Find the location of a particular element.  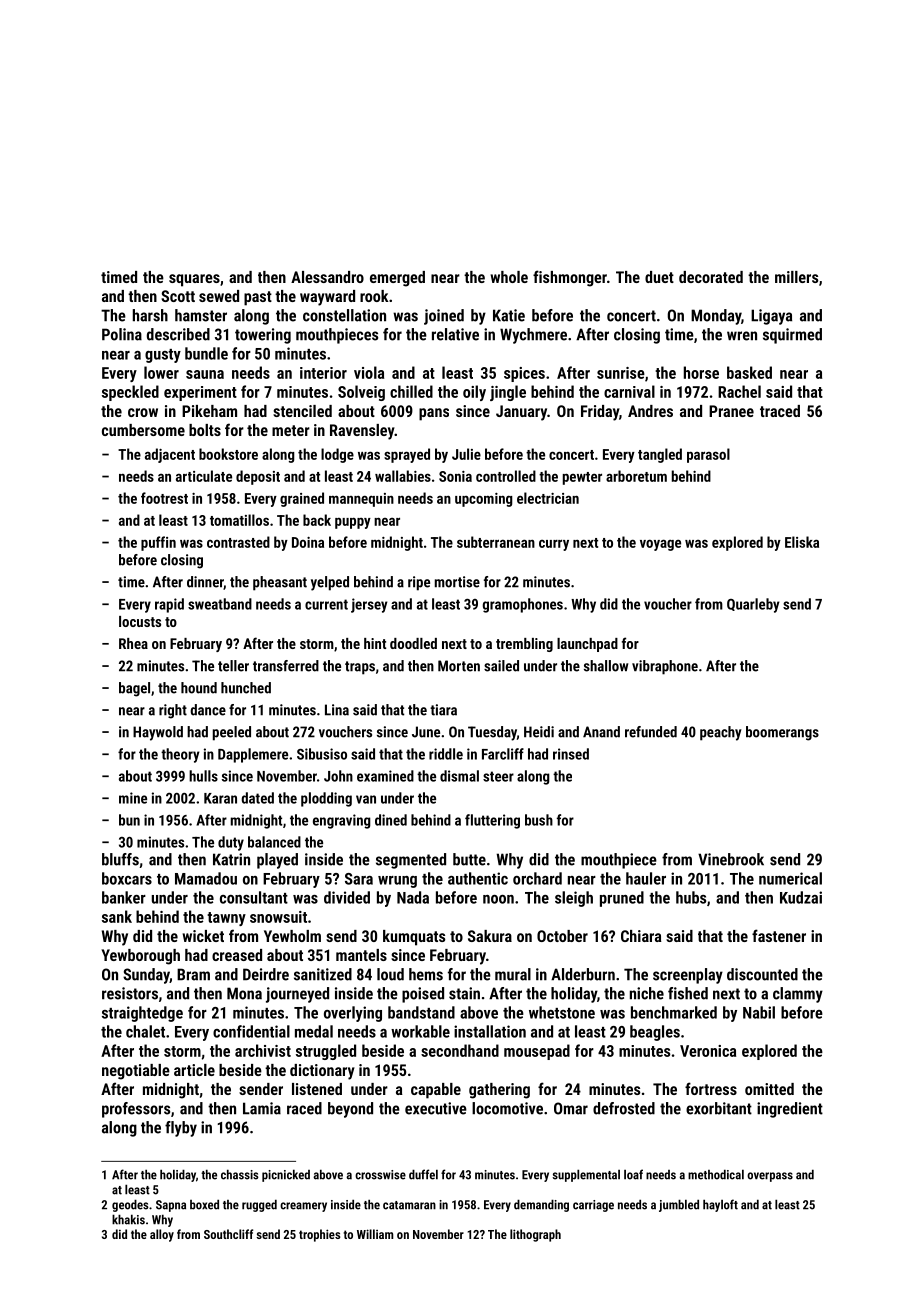

Anand is located at coordinates (601, 732).
